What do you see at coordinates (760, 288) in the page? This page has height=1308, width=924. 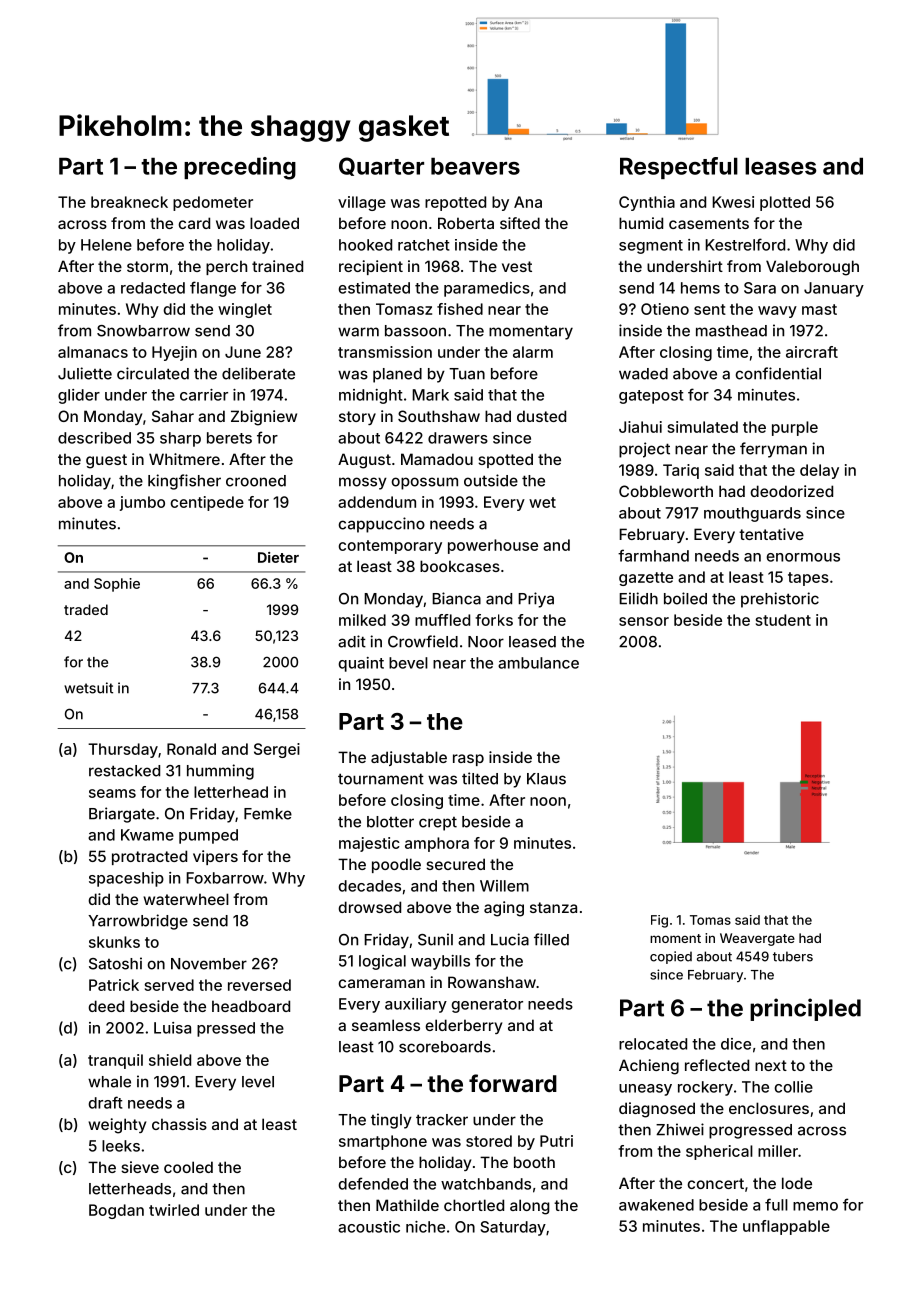 I see `Sara` at bounding box center [760, 288].
